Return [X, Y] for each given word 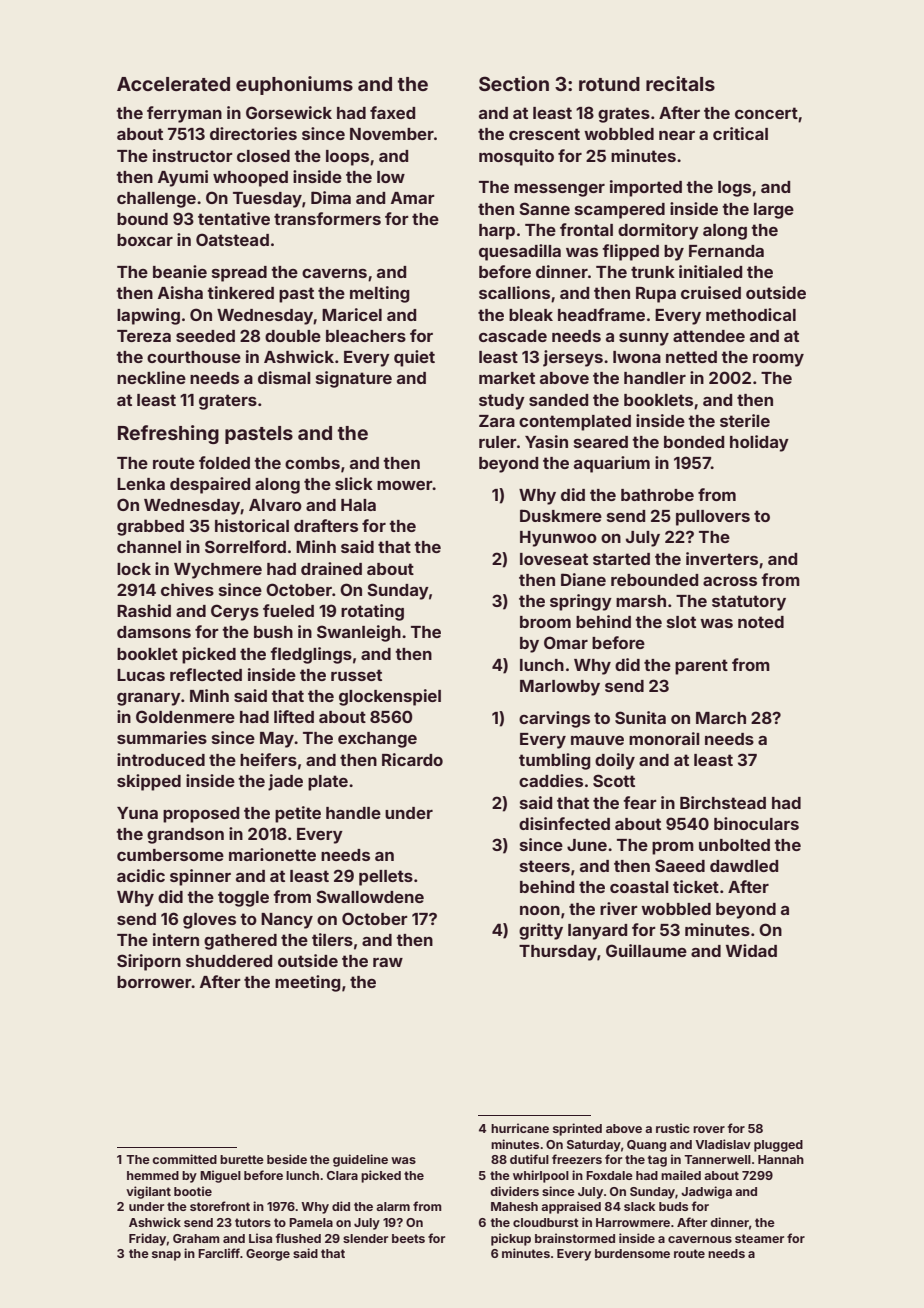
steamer [759, 1238]
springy [581, 602]
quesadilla [520, 252]
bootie [193, 1191]
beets [408, 1238]
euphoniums [294, 85]
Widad [751, 950]
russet [356, 675]
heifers [268, 759]
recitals [680, 83]
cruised [711, 292]
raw [388, 962]
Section [514, 83]
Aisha [180, 292]
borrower [154, 982]
